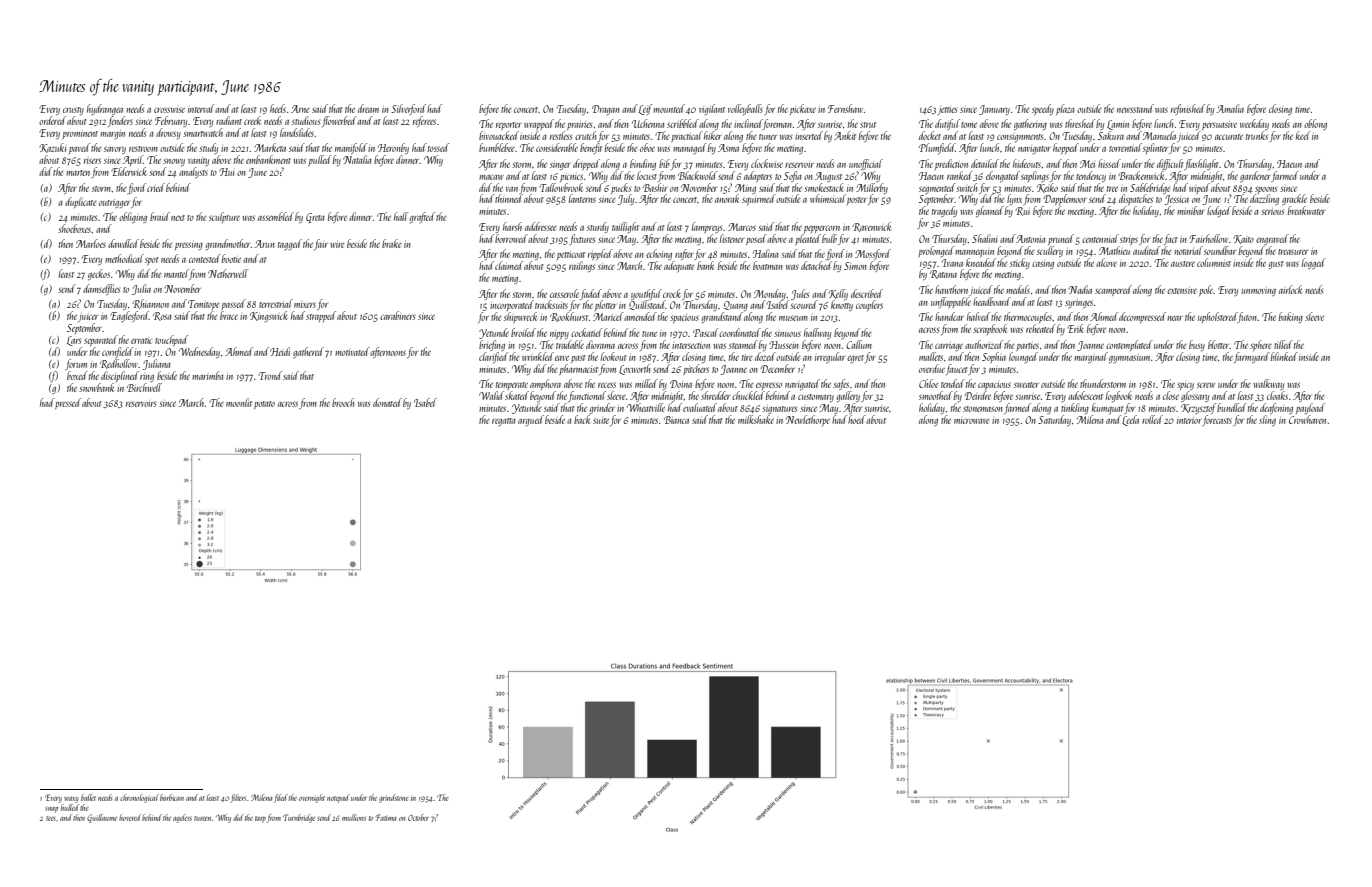 The image size is (1372, 887). What do you see at coordinates (512, 305) in the document?
I see `incorporated` at bounding box center [512, 305].
